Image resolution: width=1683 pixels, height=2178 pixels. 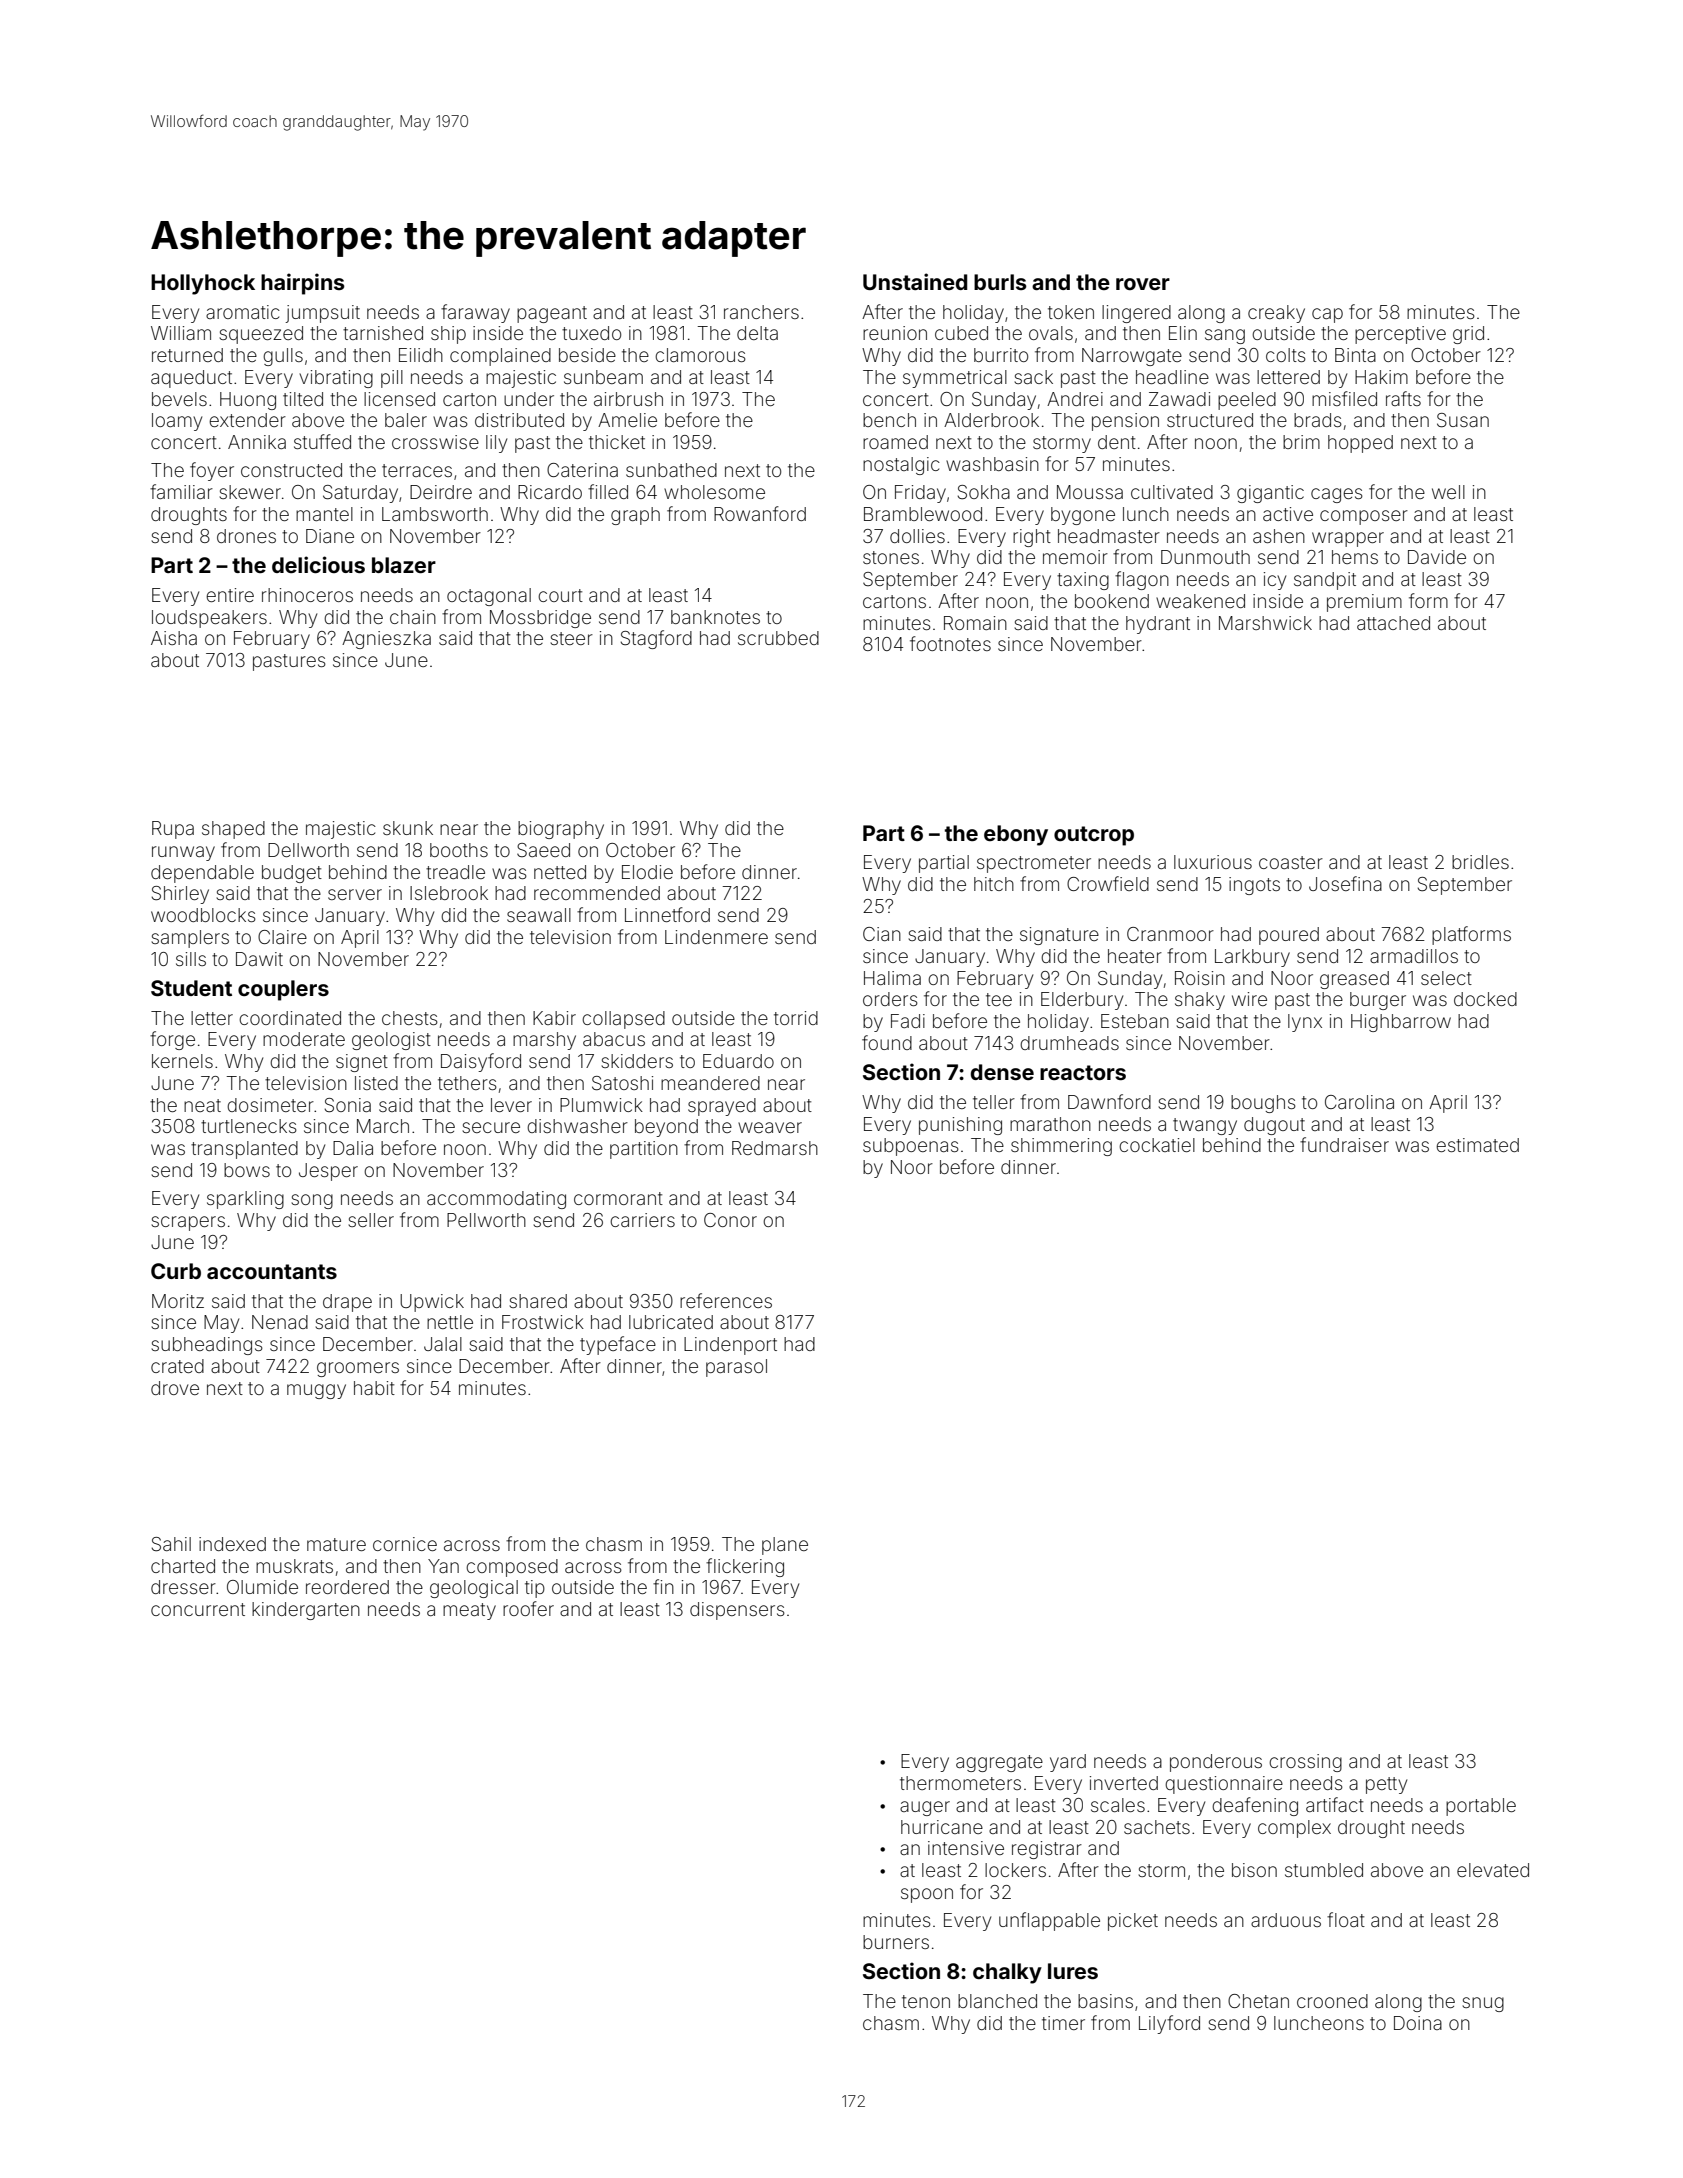 I want to click on portable, so click(x=1481, y=1807).
